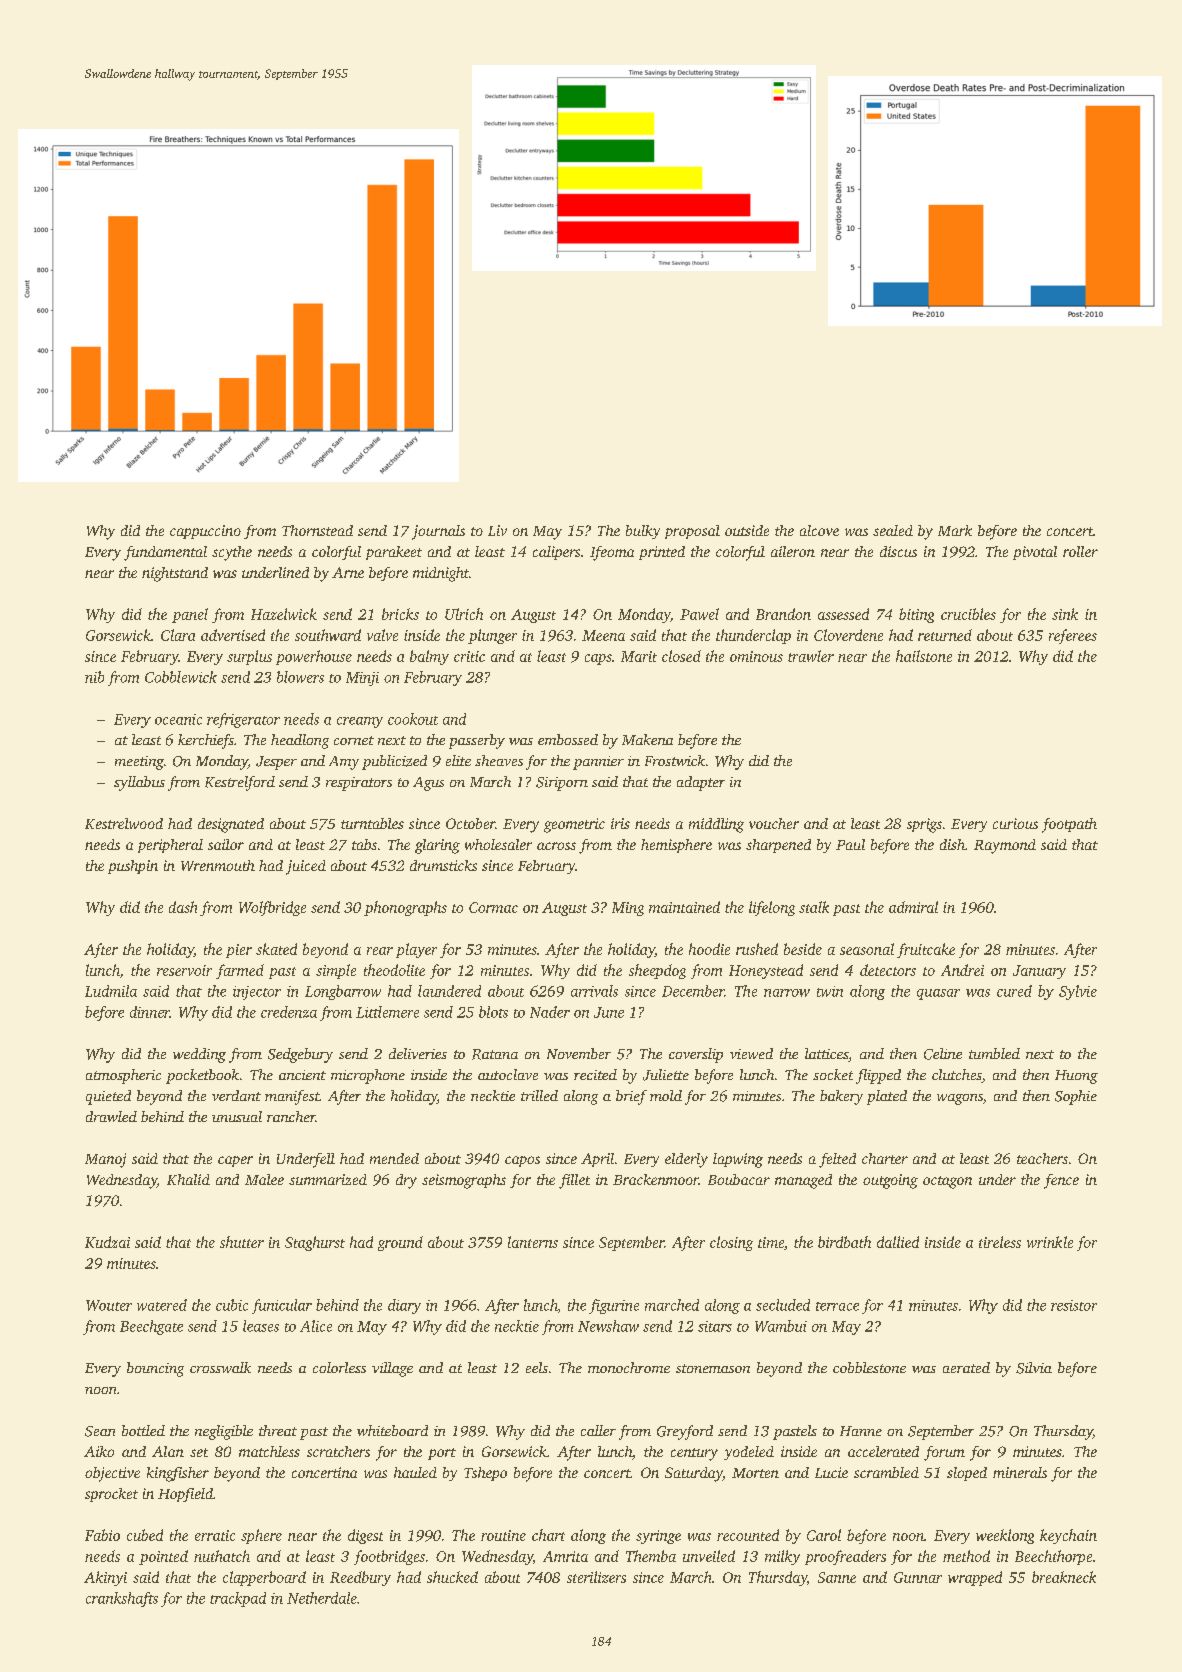 The image size is (1182, 1672). I want to click on cobblestone, so click(869, 1367).
